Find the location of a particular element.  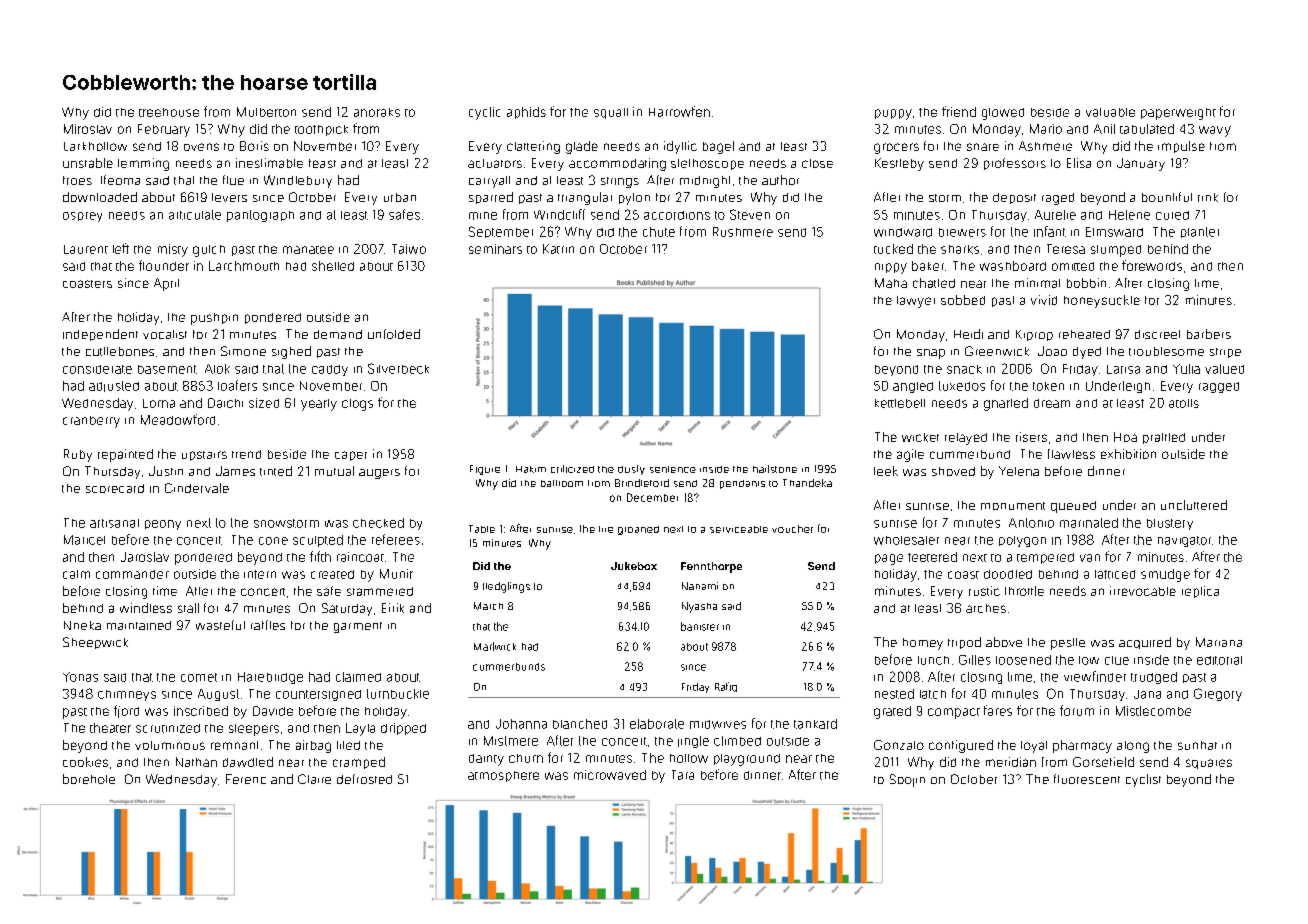

relayed is located at coordinates (966, 439).
